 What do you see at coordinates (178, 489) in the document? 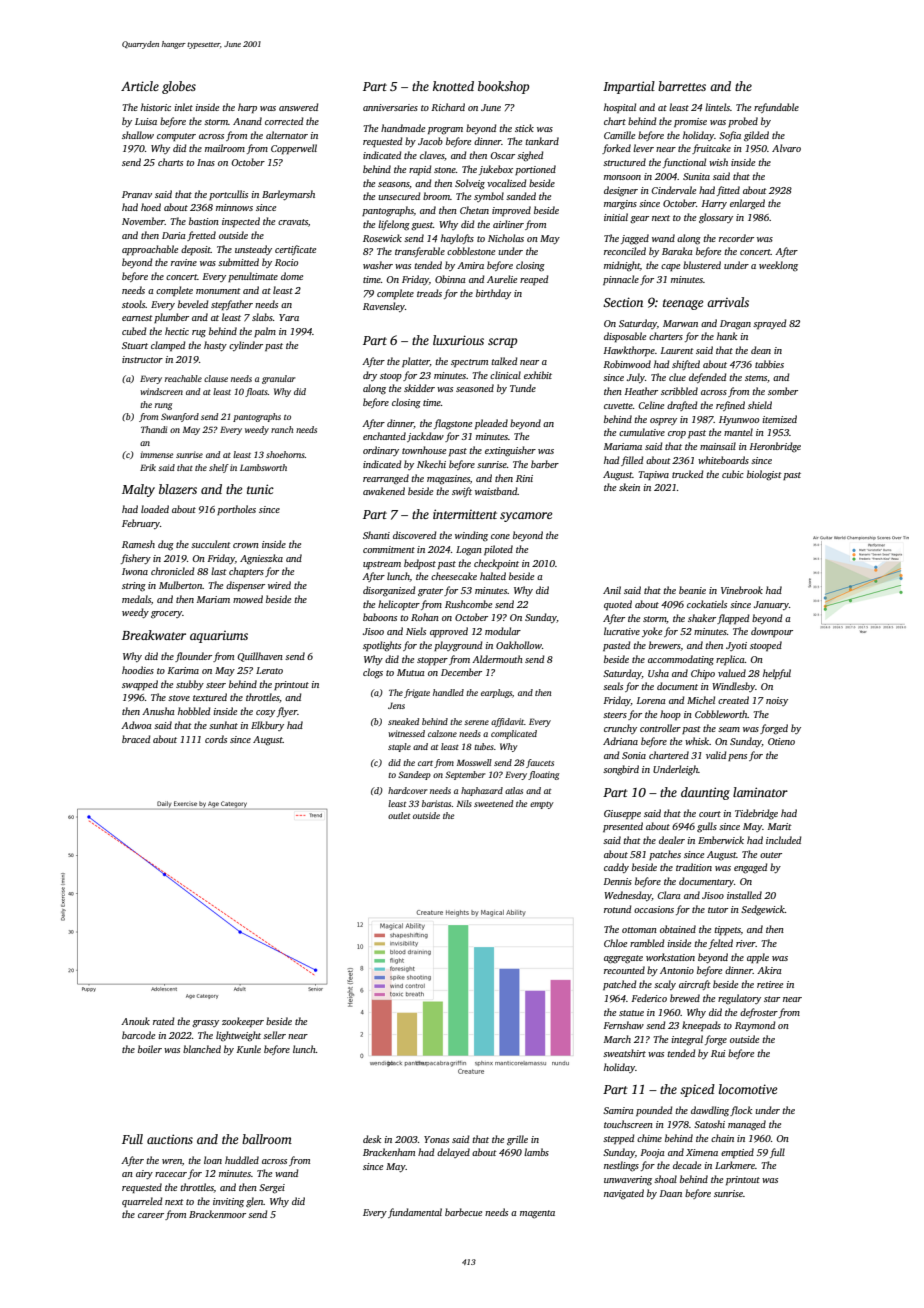
I see `blazers` at bounding box center [178, 489].
